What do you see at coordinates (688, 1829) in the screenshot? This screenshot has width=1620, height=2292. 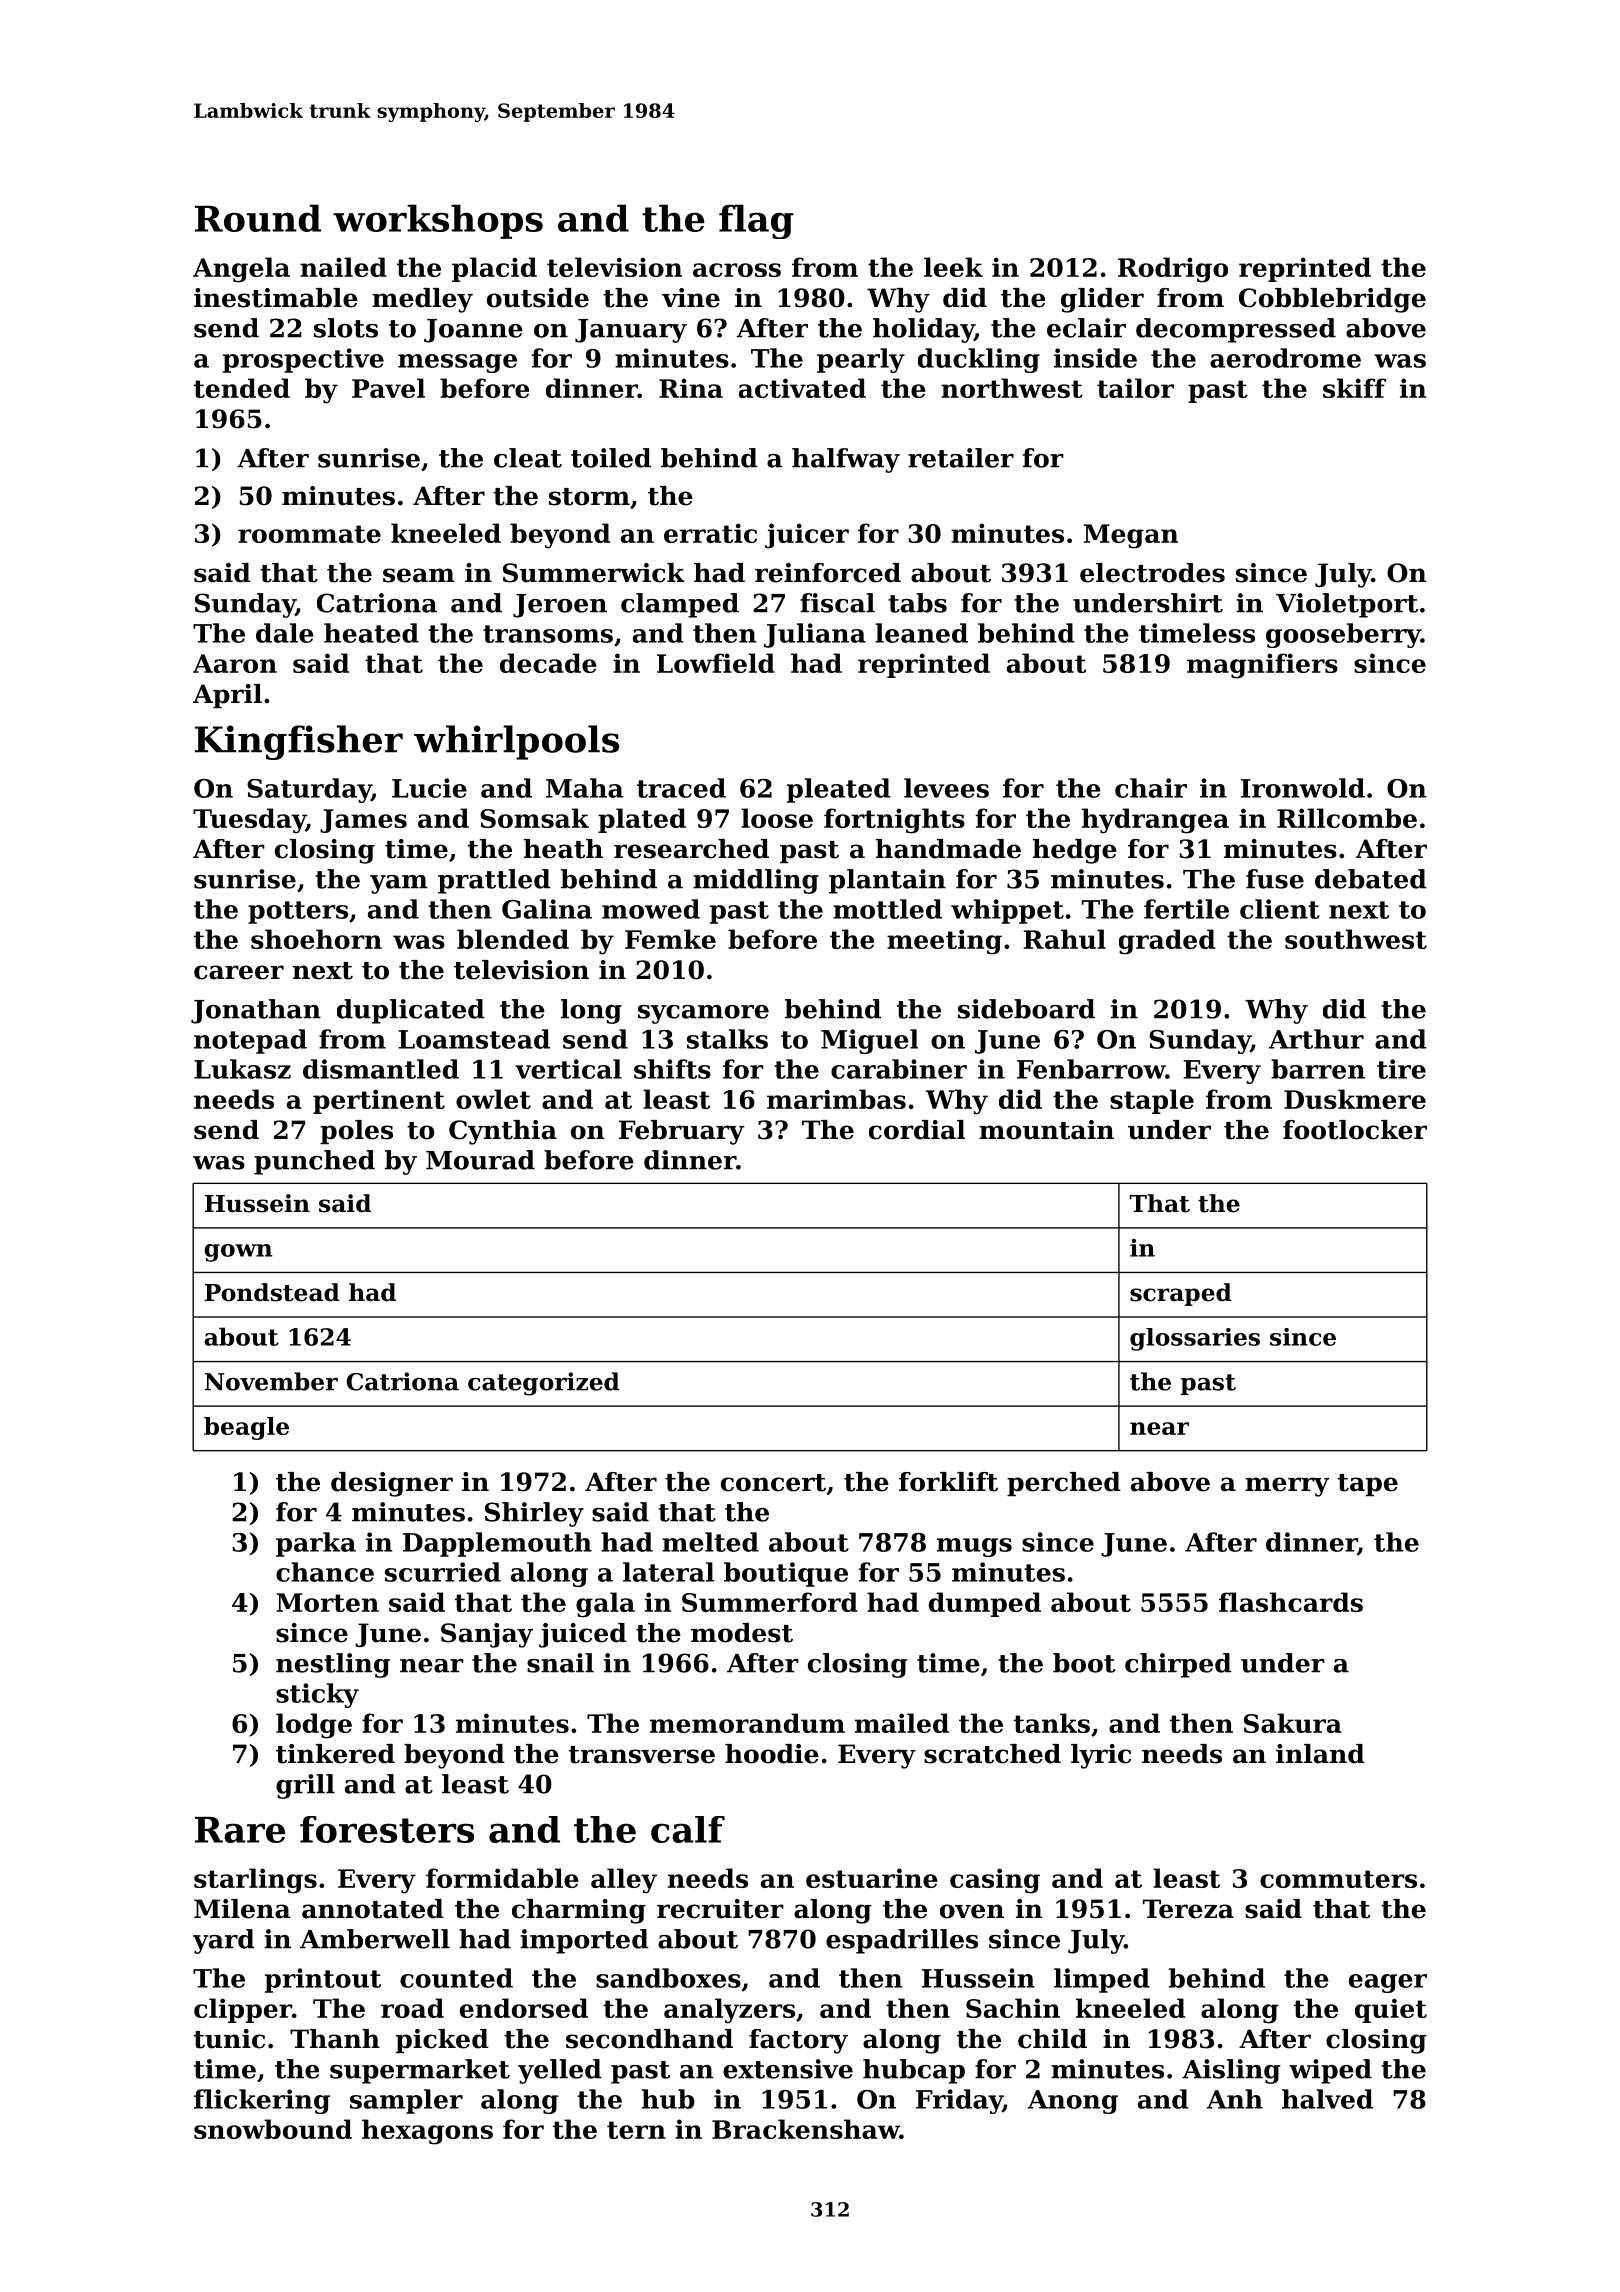 I see `calf` at bounding box center [688, 1829].
